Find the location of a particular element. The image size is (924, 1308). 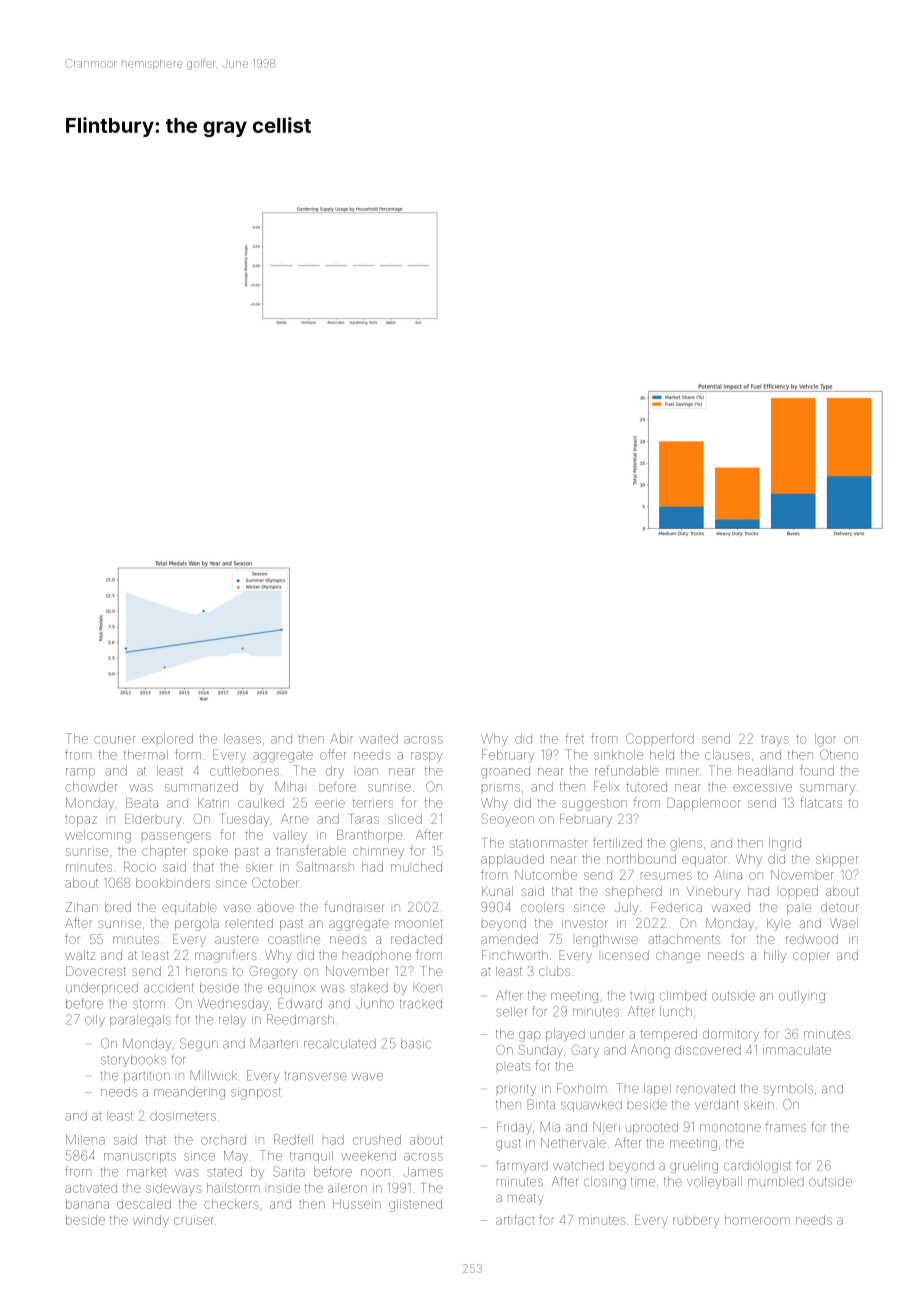

Copperford is located at coordinates (660, 739).
